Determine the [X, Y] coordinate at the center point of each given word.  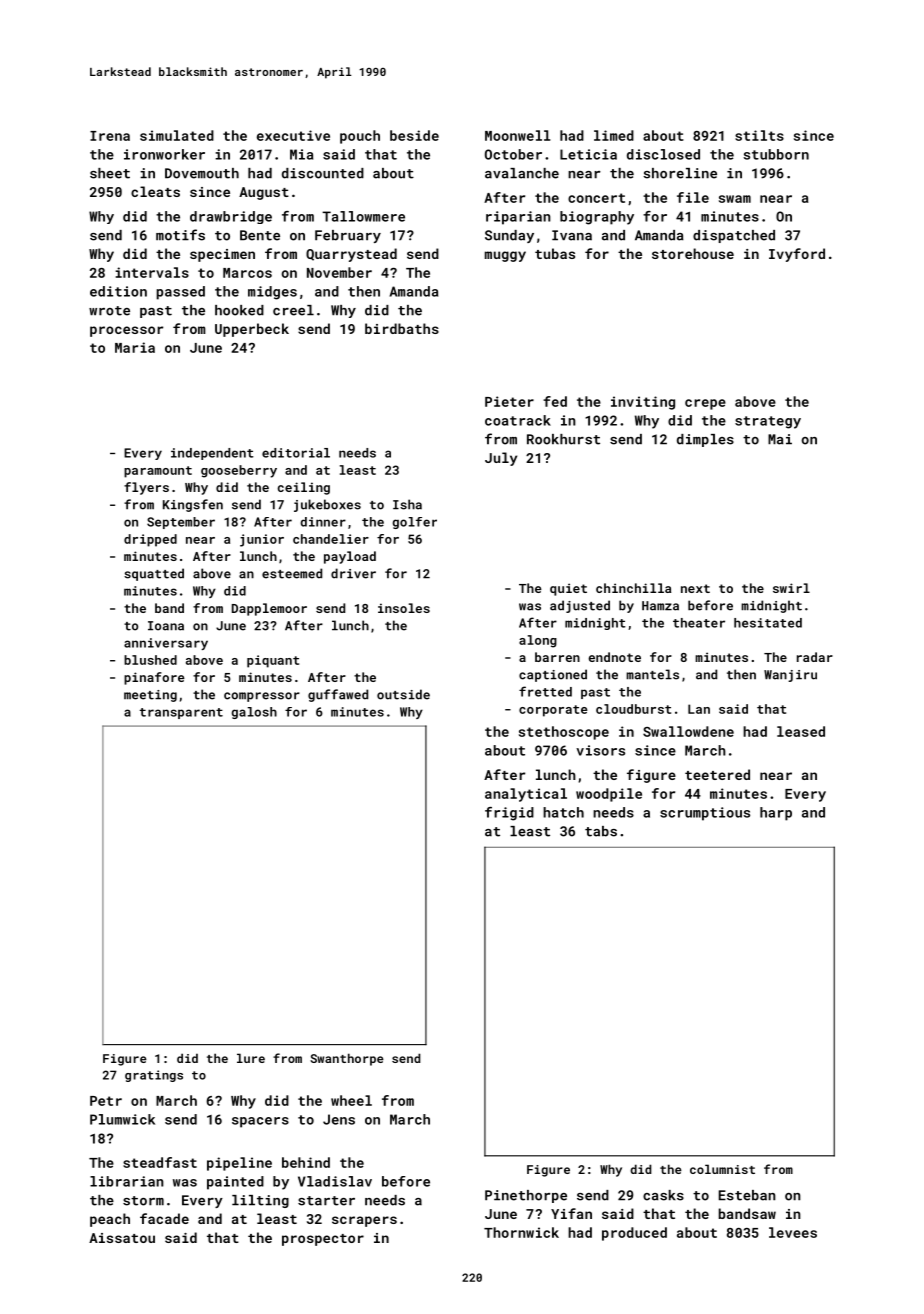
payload [350, 557]
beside [414, 135]
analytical [526, 795]
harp [776, 814]
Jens [339, 1119]
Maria [135, 347]
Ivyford [797, 255]
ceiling [304, 488]
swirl [791, 588]
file [693, 197]
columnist [722, 1169]
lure [251, 1058]
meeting [150, 696]
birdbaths [402, 328]
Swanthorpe [347, 1059]
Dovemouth [202, 173]
